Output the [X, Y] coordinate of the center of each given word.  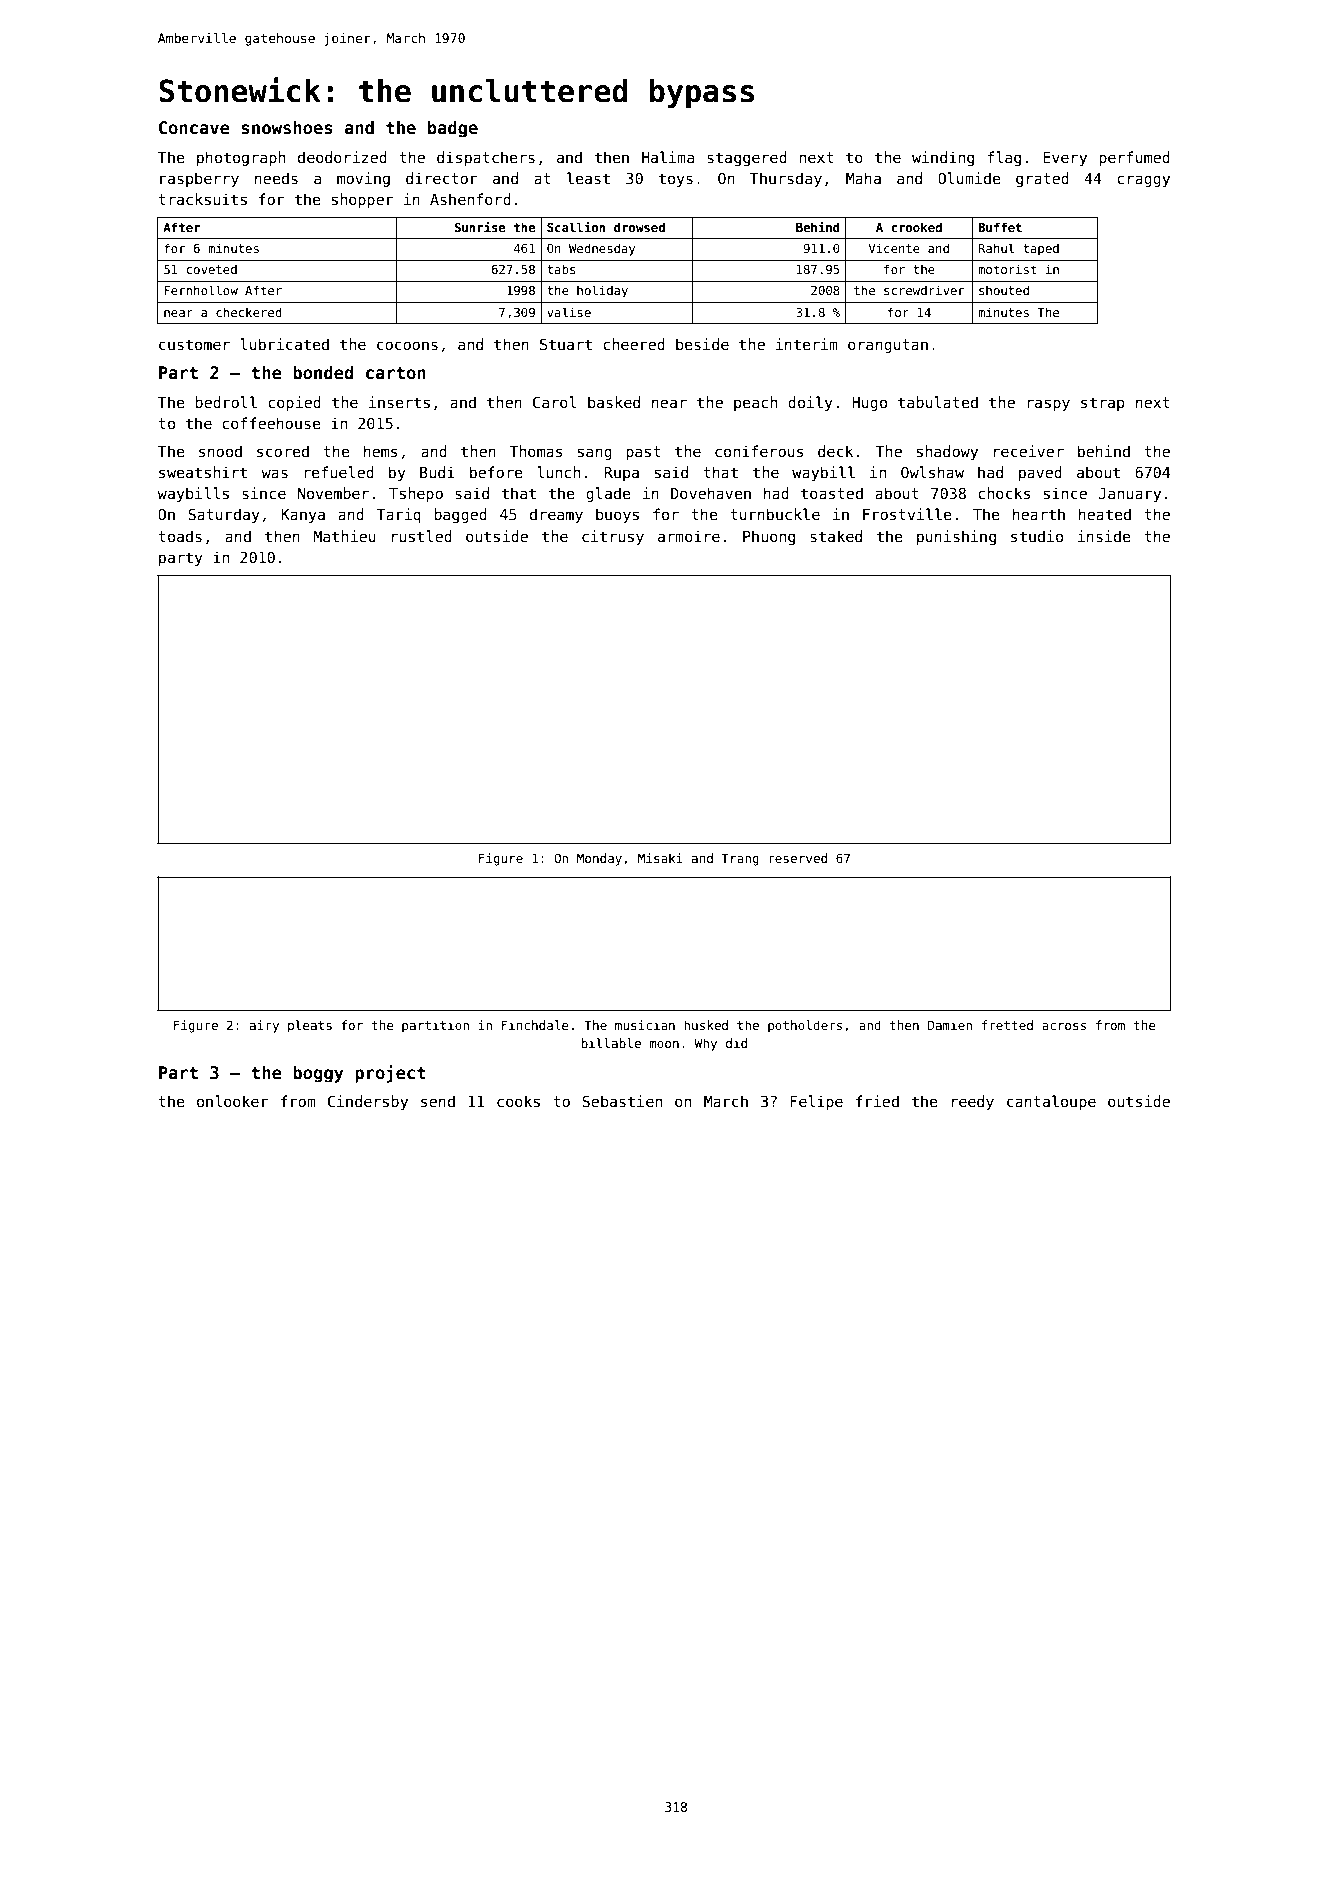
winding [943, 158]
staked [836, 536]
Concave [194, 128]
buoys [617, 515]
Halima [668, 157]
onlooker [233, 1101]
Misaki [660, 858]
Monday [599, 859]
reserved [798, 858]
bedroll [226, 402]
